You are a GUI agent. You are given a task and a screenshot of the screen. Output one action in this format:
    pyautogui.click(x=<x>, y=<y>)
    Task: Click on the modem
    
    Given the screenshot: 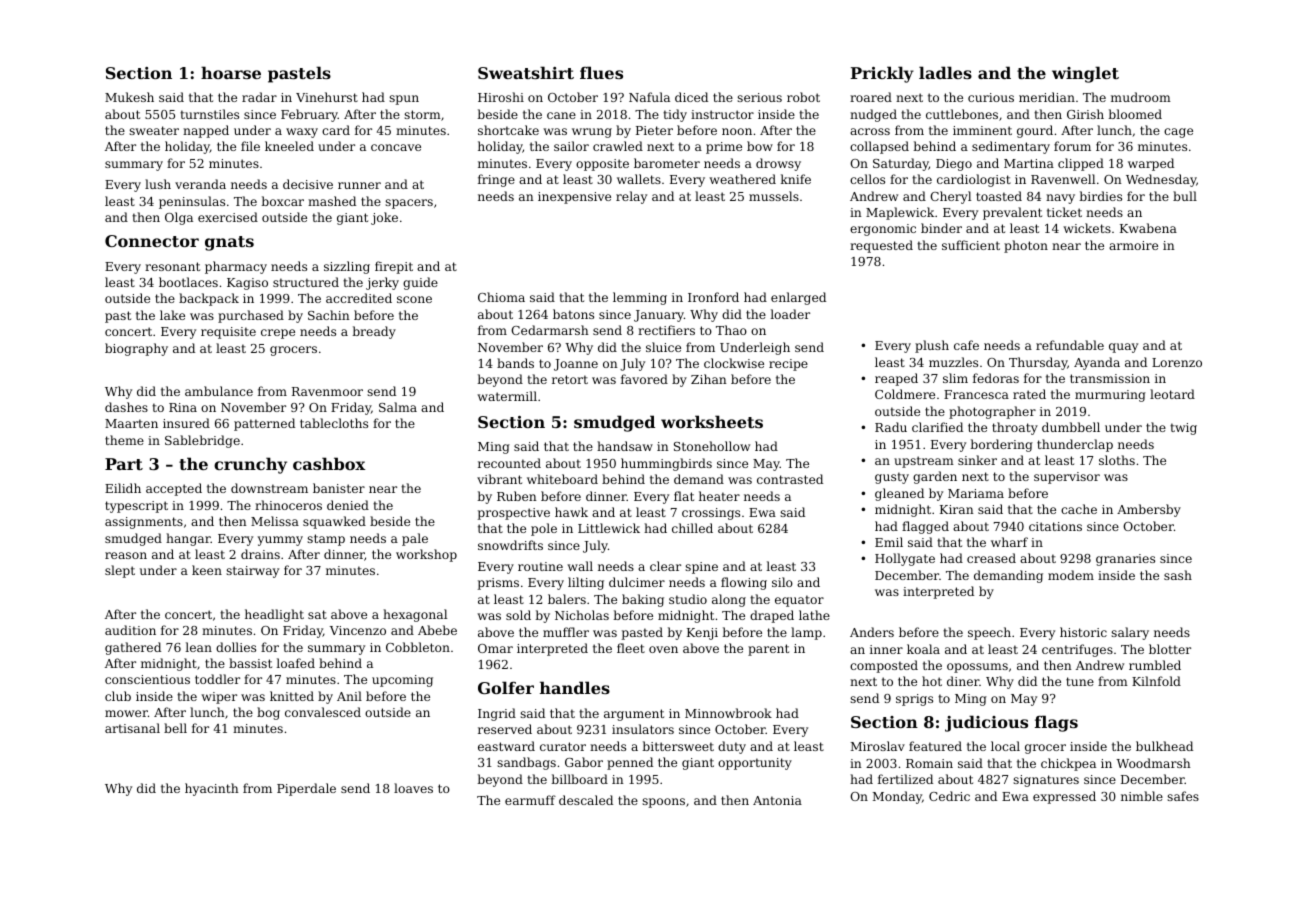 What is the action you would take?
    pyautogui.click(x=1071, y=575)
